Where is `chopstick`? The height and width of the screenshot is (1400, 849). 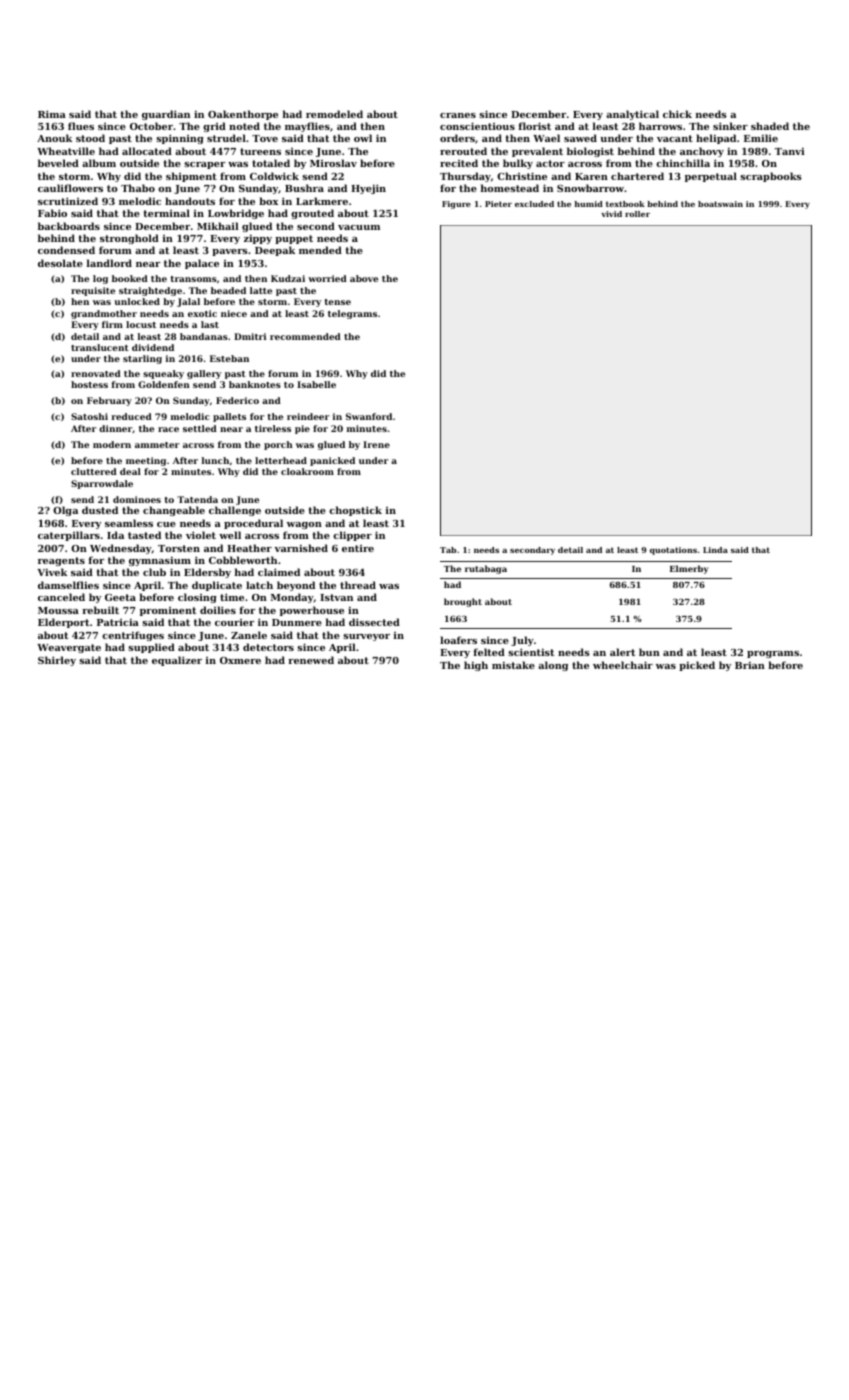
chopstick is located at coordinates (355, 511).
